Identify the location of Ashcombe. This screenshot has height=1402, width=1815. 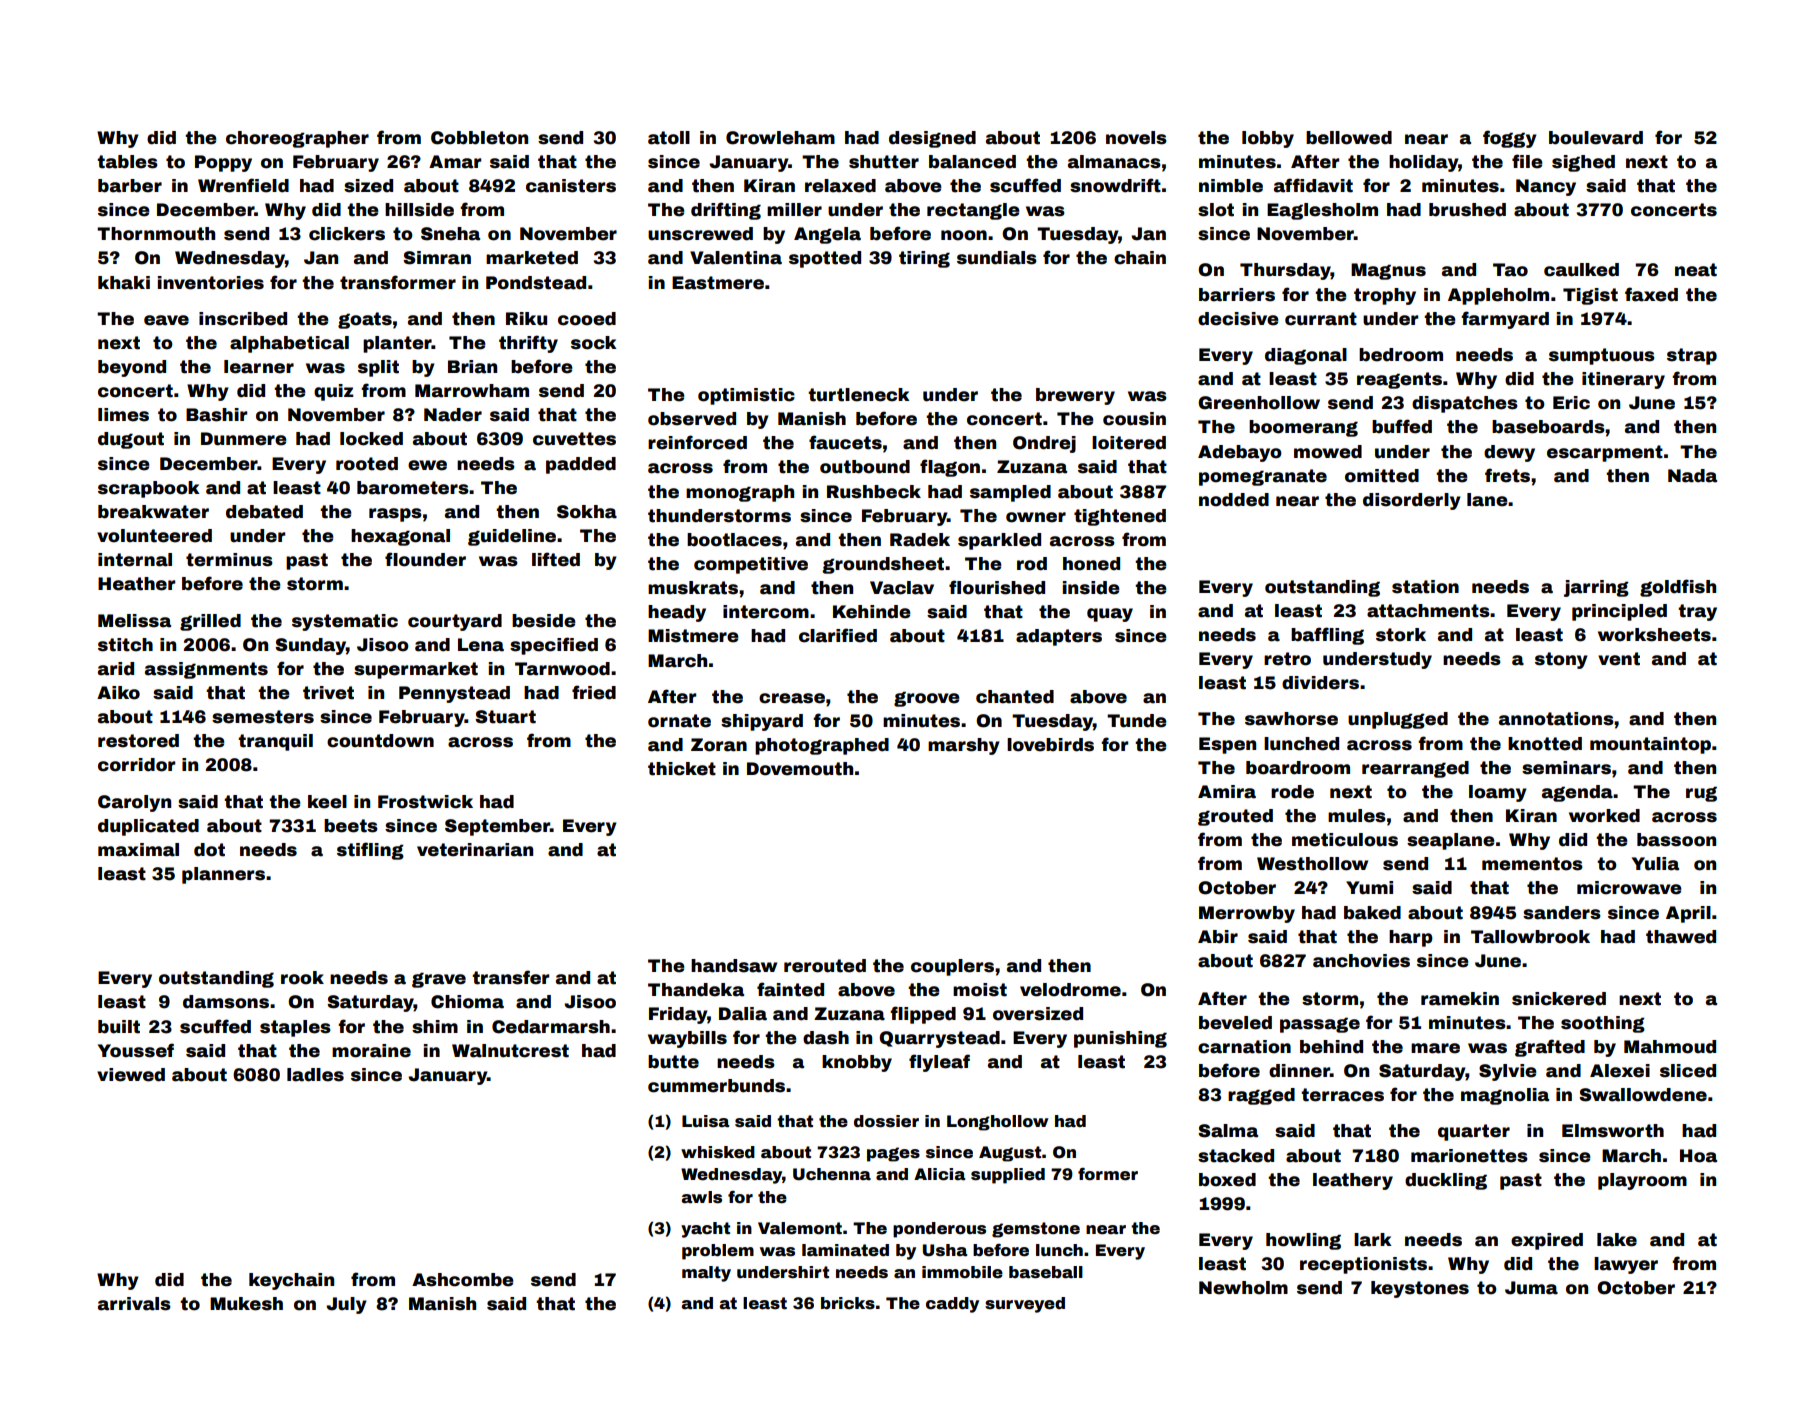
(462, 1280).
